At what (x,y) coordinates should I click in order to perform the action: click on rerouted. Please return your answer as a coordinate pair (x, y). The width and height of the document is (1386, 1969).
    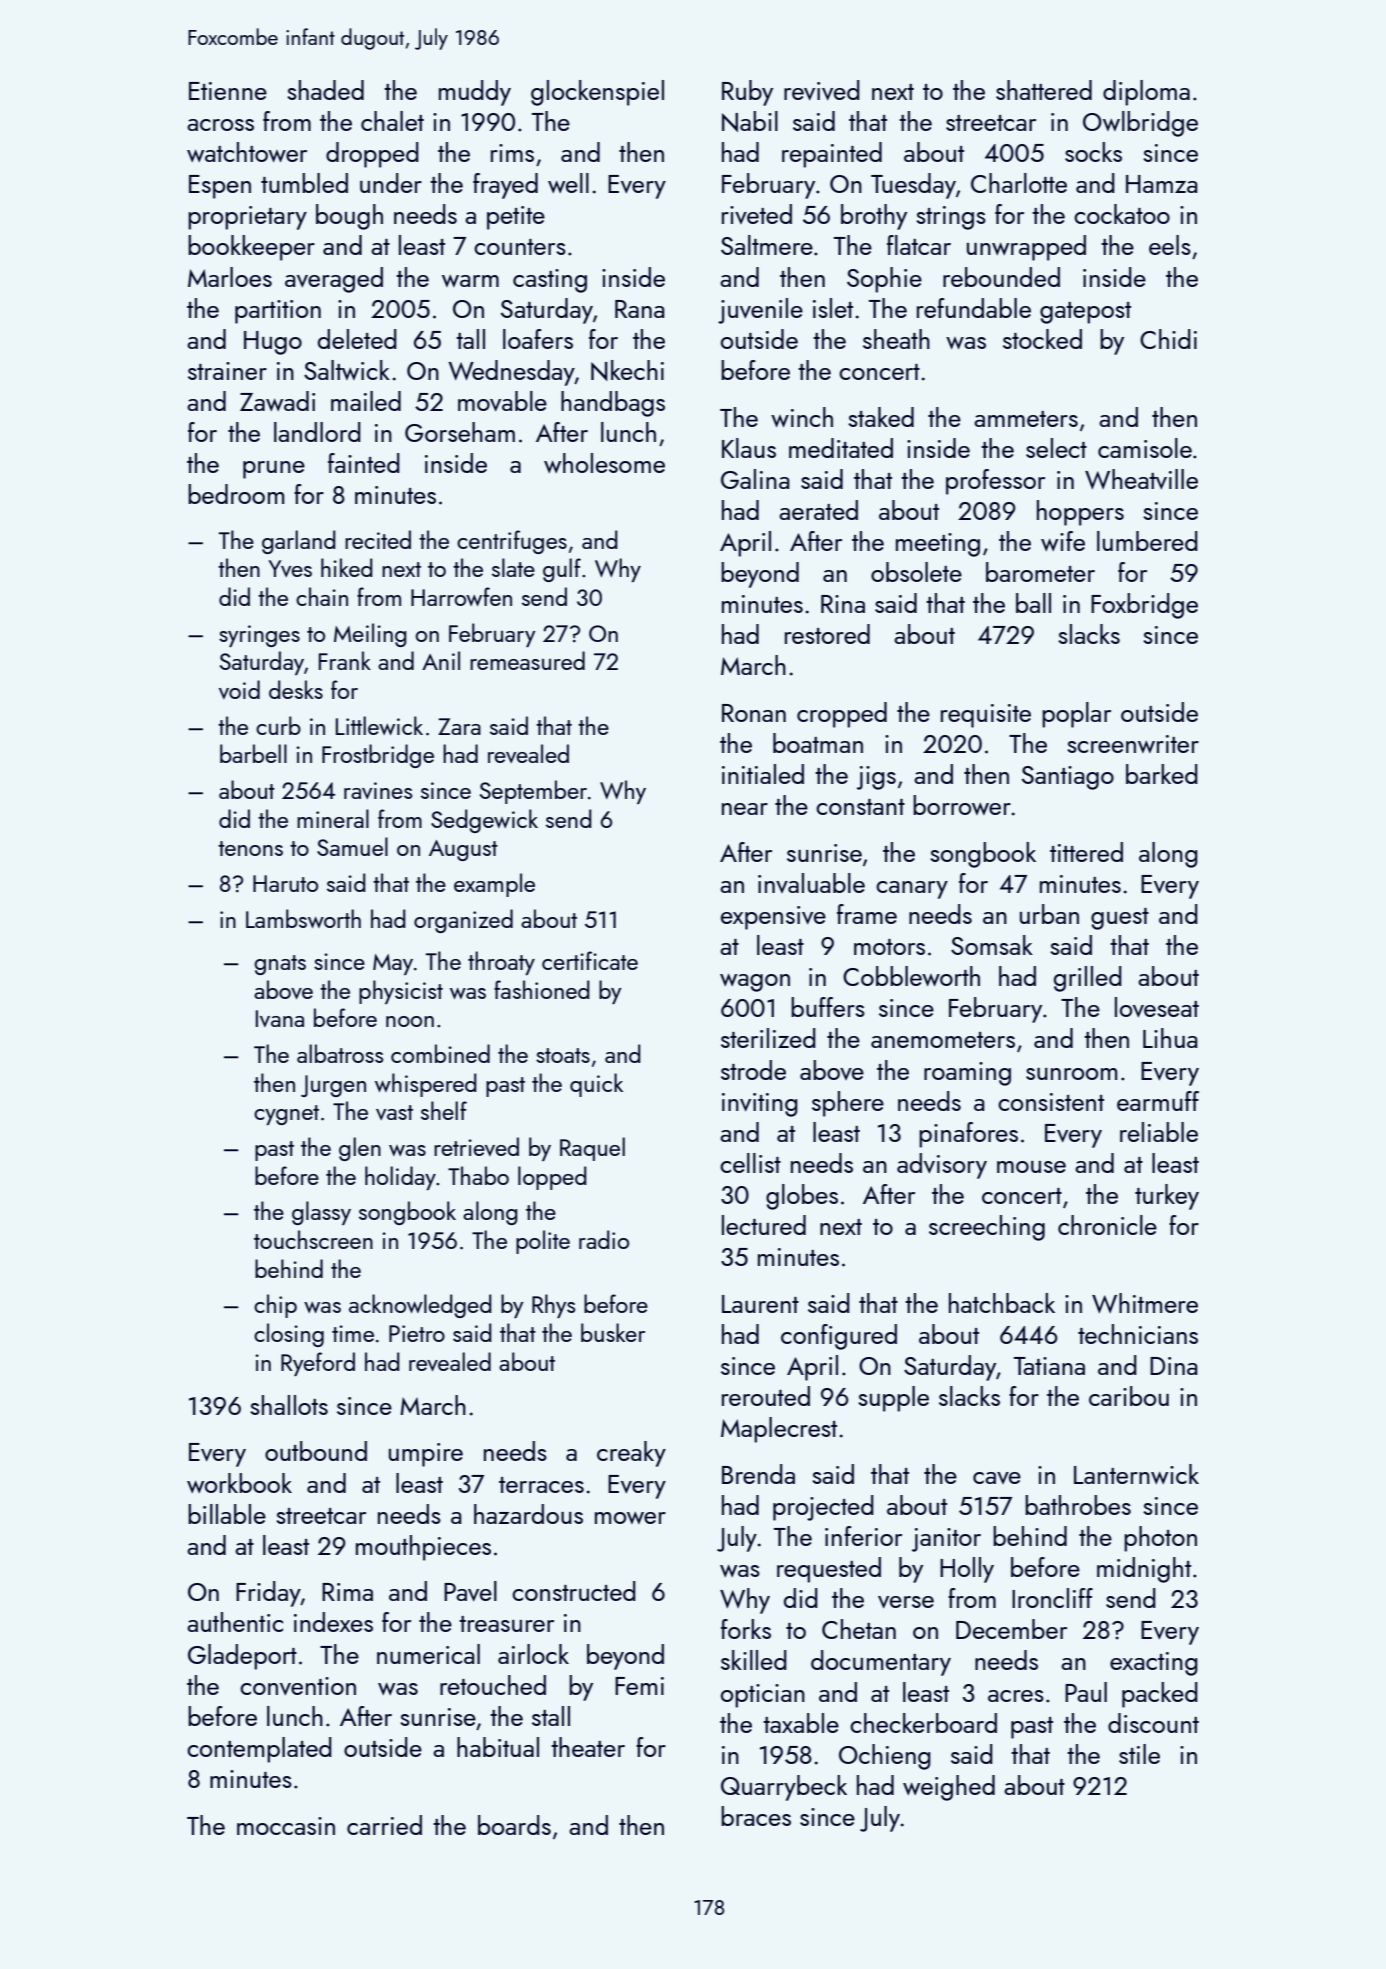
    Looking at the image, I should click on (766, 1396).
